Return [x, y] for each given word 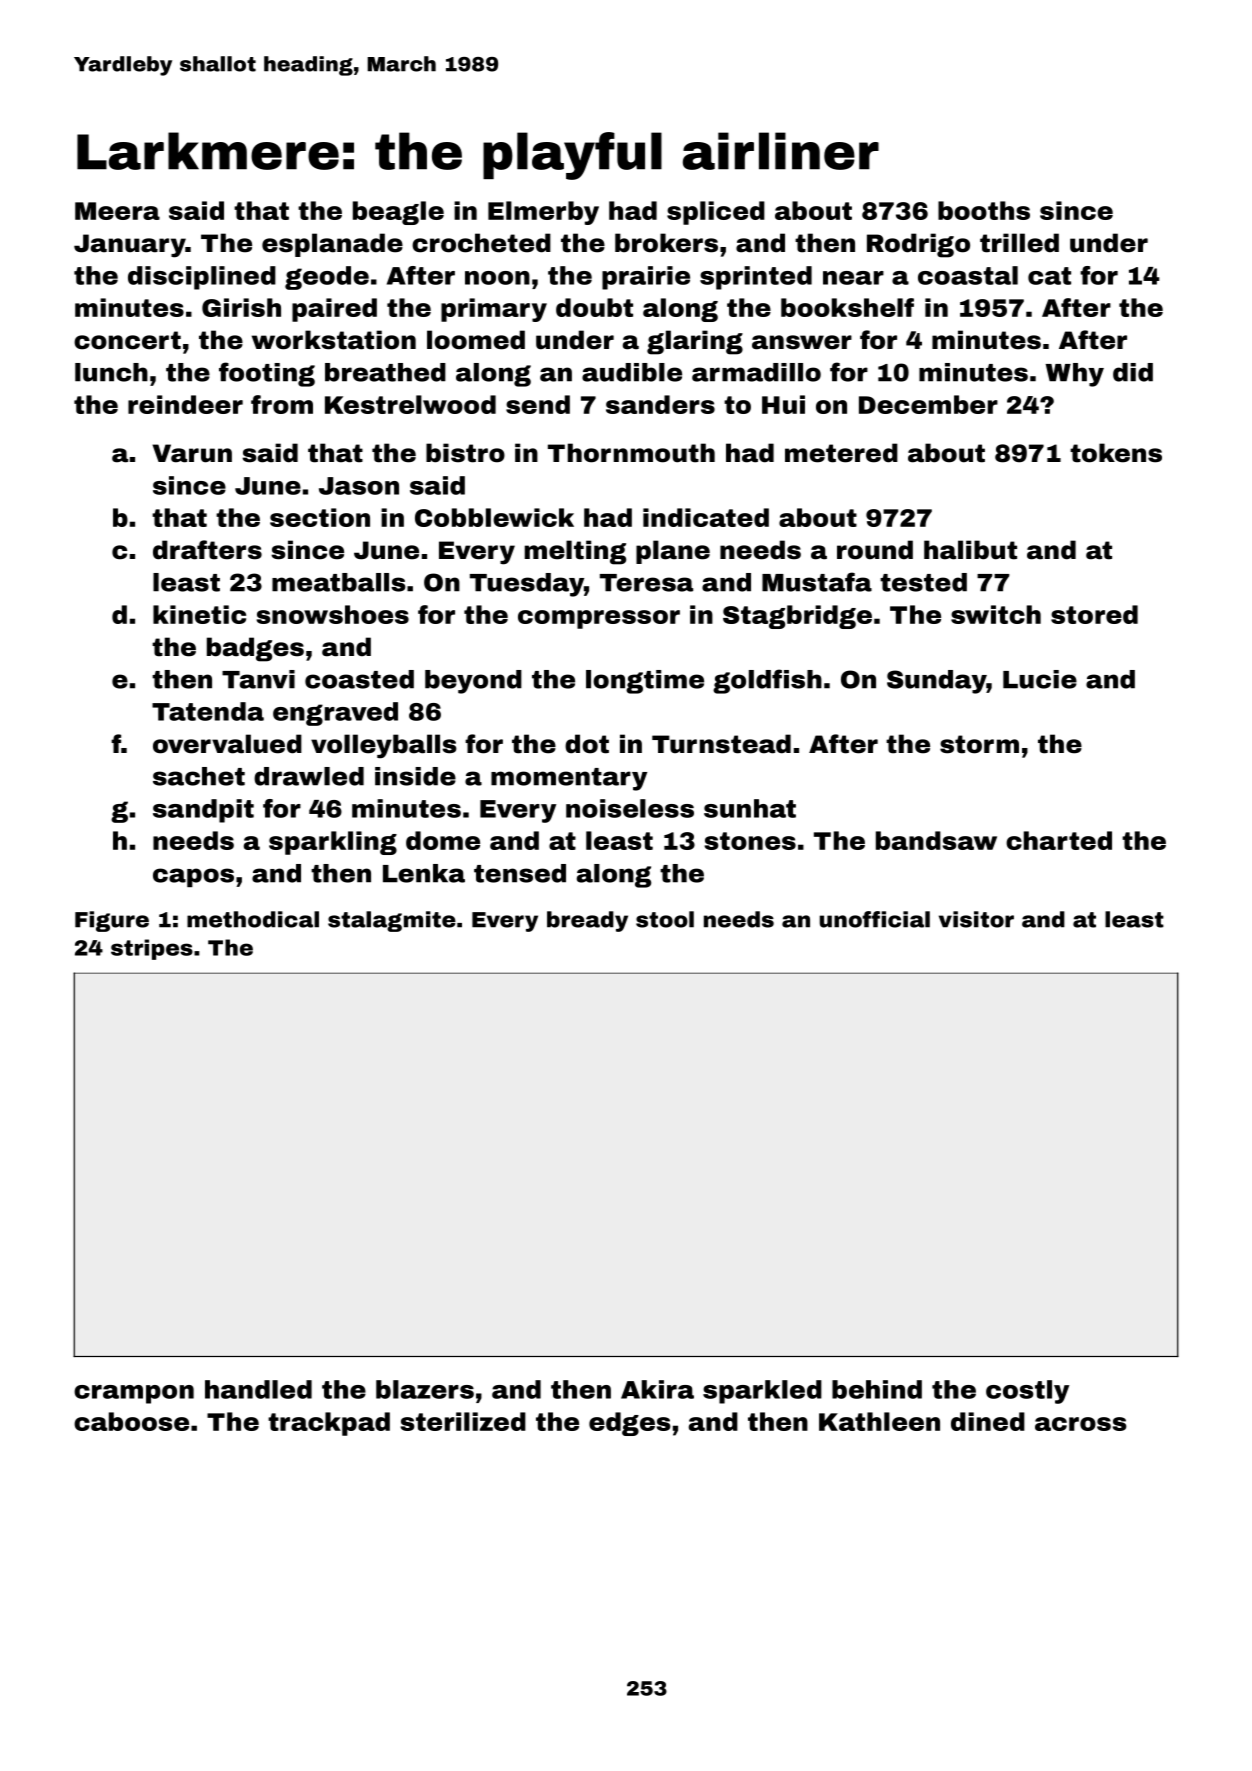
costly [1027, 1392]
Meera [117, 211]
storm [979, 744]
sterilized [463, 1421]
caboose [131, 1421]
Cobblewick [494, 517]
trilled [1019, 243]
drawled [309, 776]
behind [877, 1389]
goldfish [767, 681]
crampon [134, 1394]
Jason [359, 486]
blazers [425, 1389]
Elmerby [543, 213]
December [928, 404]
